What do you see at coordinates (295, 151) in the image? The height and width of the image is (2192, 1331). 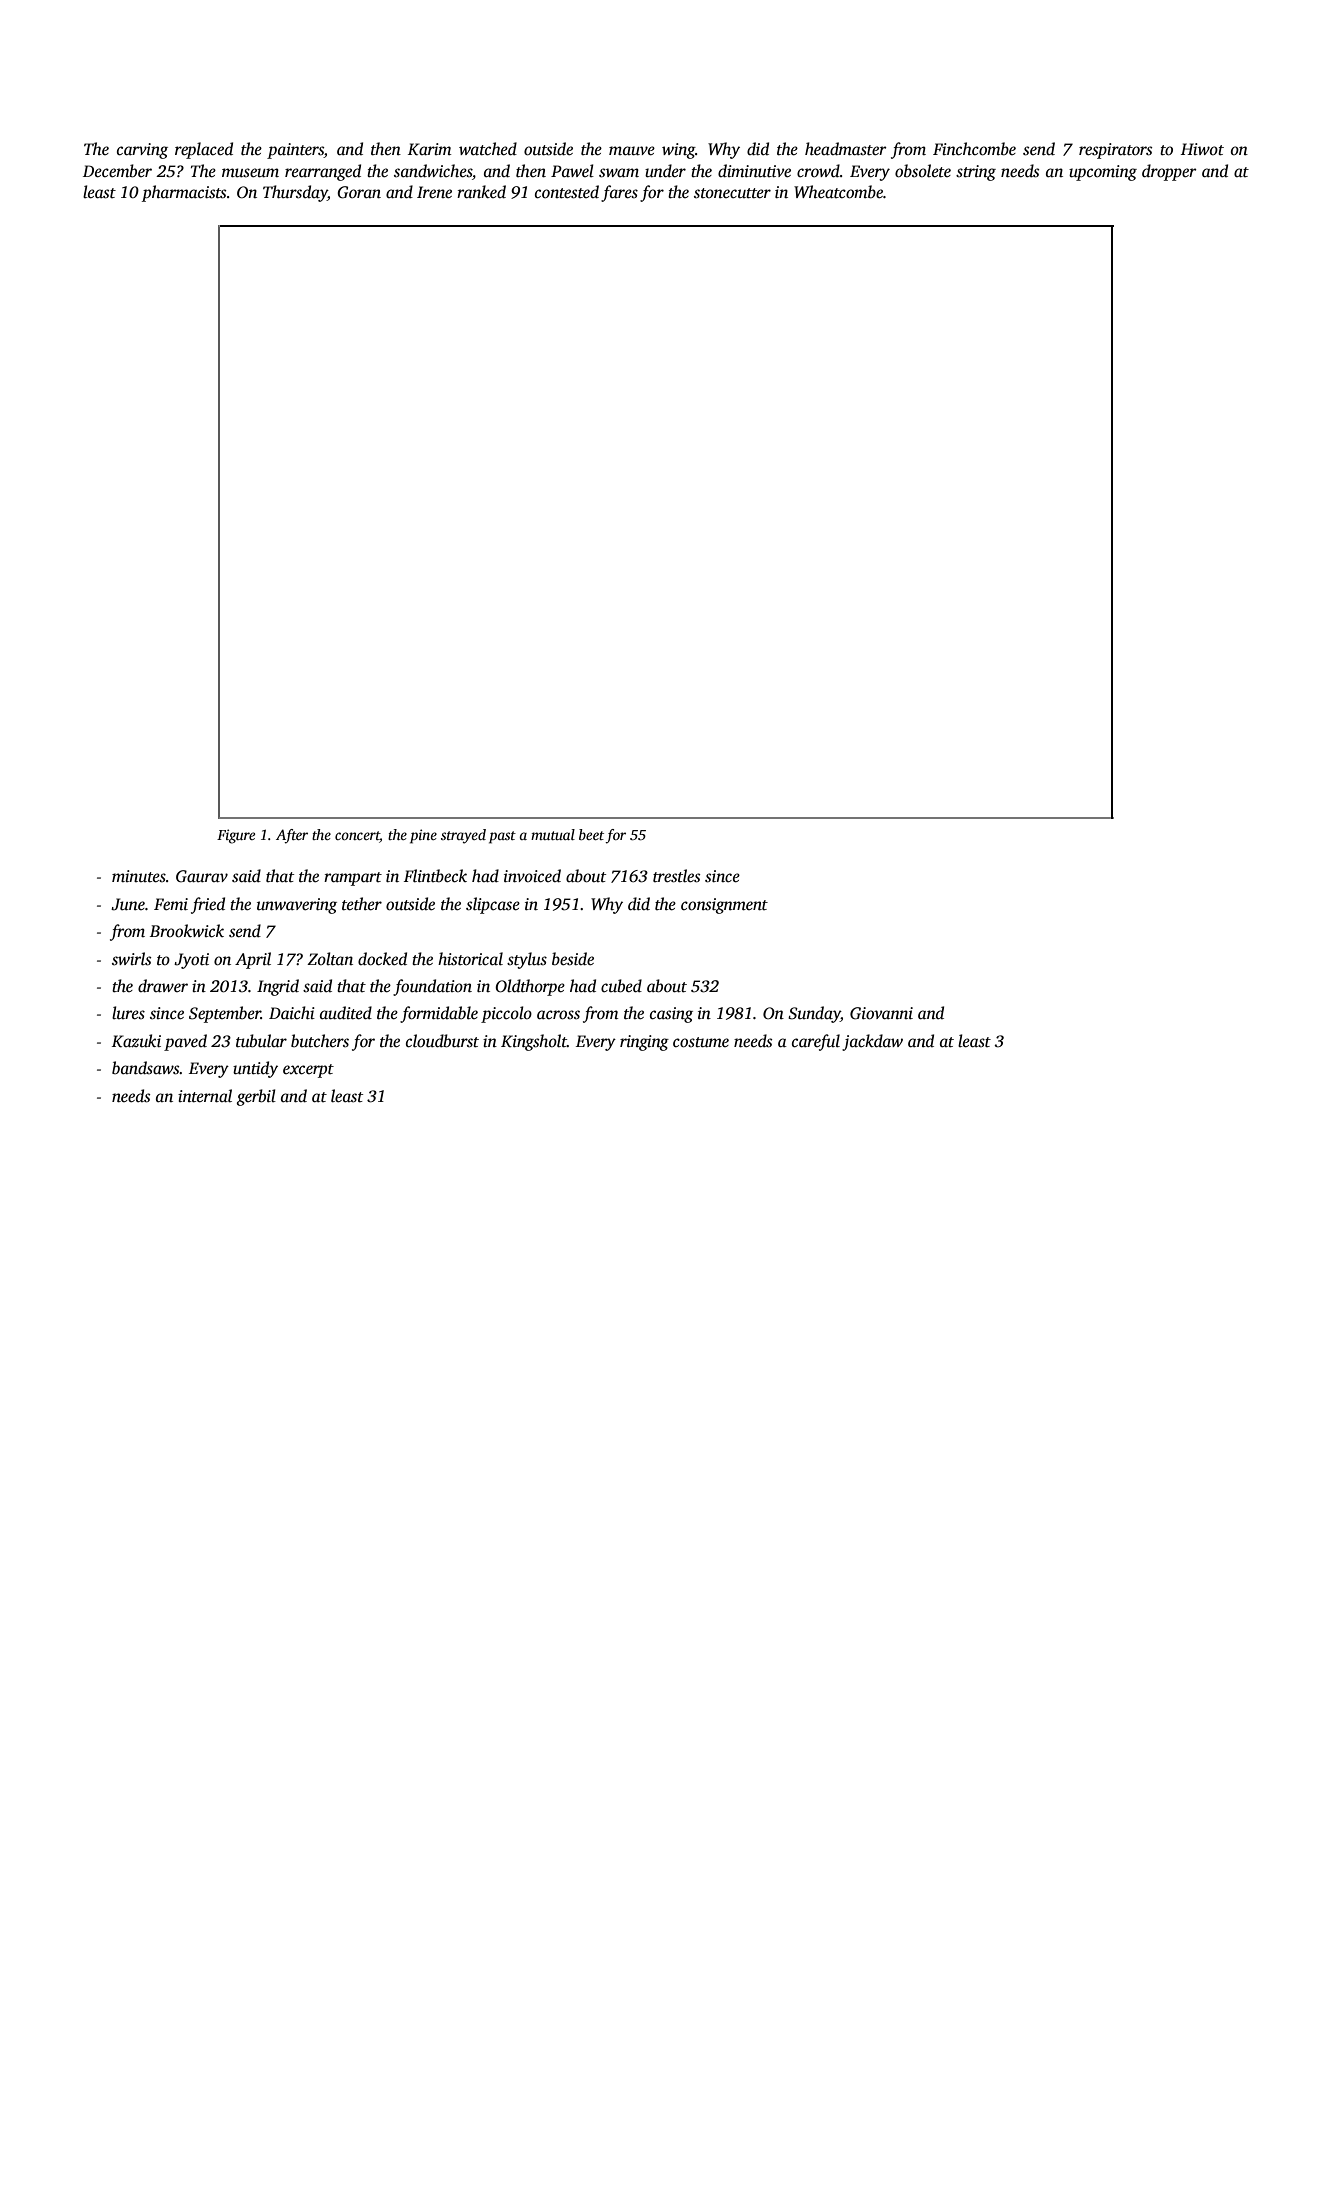 I see `painters` at bounding box center [295, 151].
